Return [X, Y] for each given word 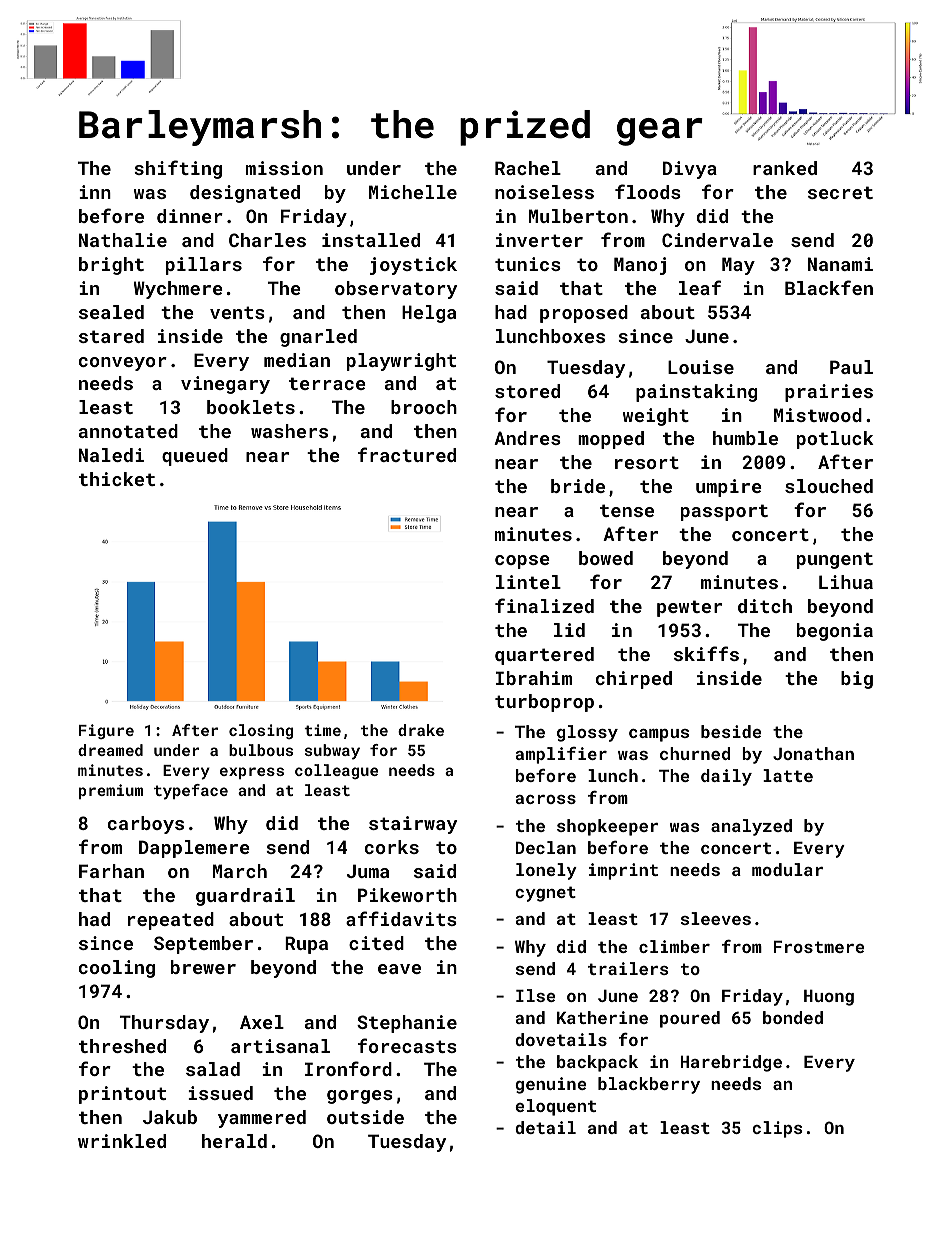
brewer [203, 967]
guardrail [245, 897]
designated [245, 194]
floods [648, 191]
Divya [690, 170]
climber [674, 946]
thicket [117, 479]
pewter [689, 608]
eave [399, 969]
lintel [528, 582]
